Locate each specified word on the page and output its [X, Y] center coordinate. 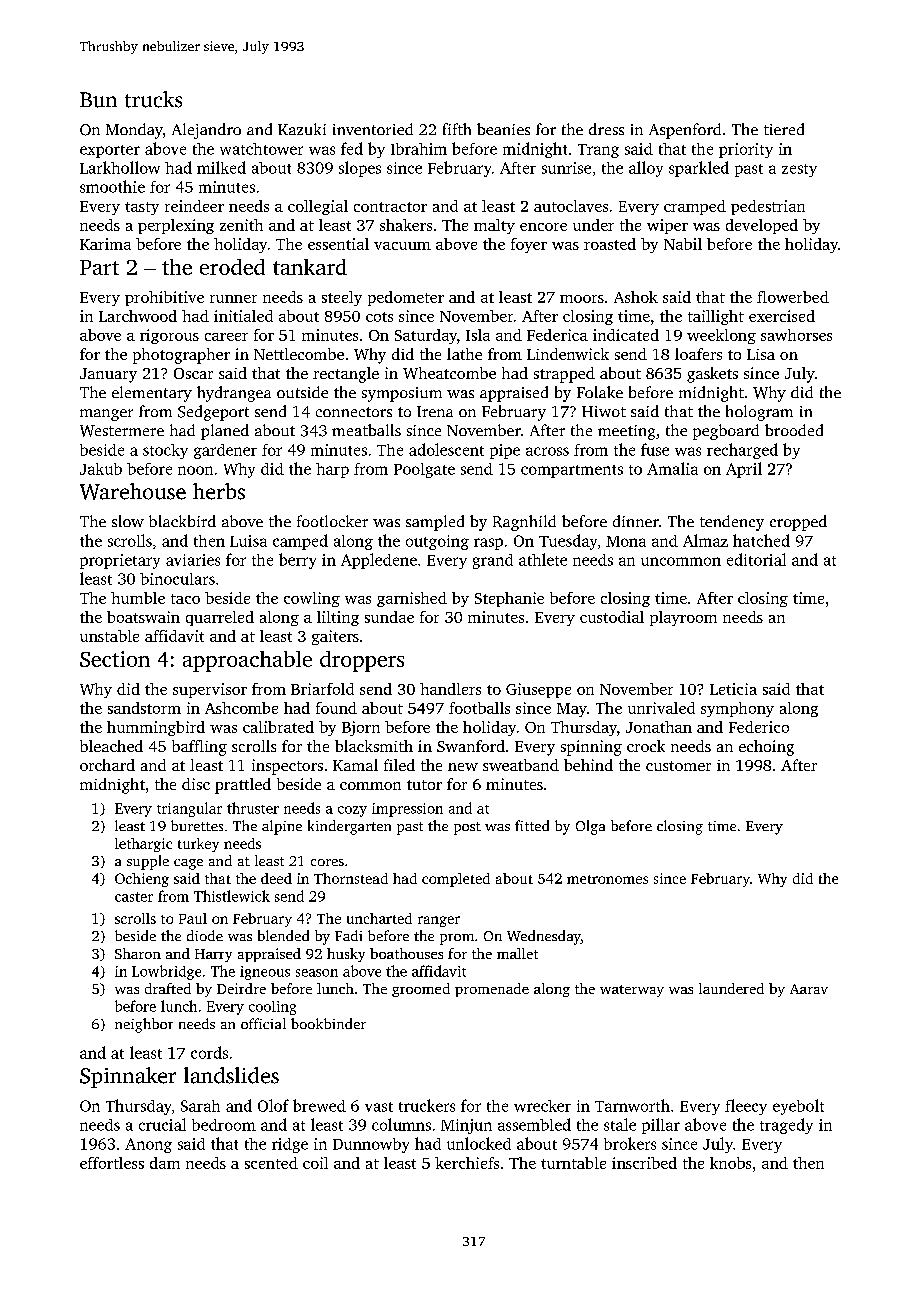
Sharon [138, 953]
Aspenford [685, 131]
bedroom [224, 1125]
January [108, 375]
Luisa [248, 541]
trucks [153, 99]
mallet [517, 953]
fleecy [746, 1107]
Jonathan [659, 727]
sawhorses [796, 335]
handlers [450, 689]
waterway [632, 991]
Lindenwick [568, 354]
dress [606, 129]
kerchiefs [467, 1163]
